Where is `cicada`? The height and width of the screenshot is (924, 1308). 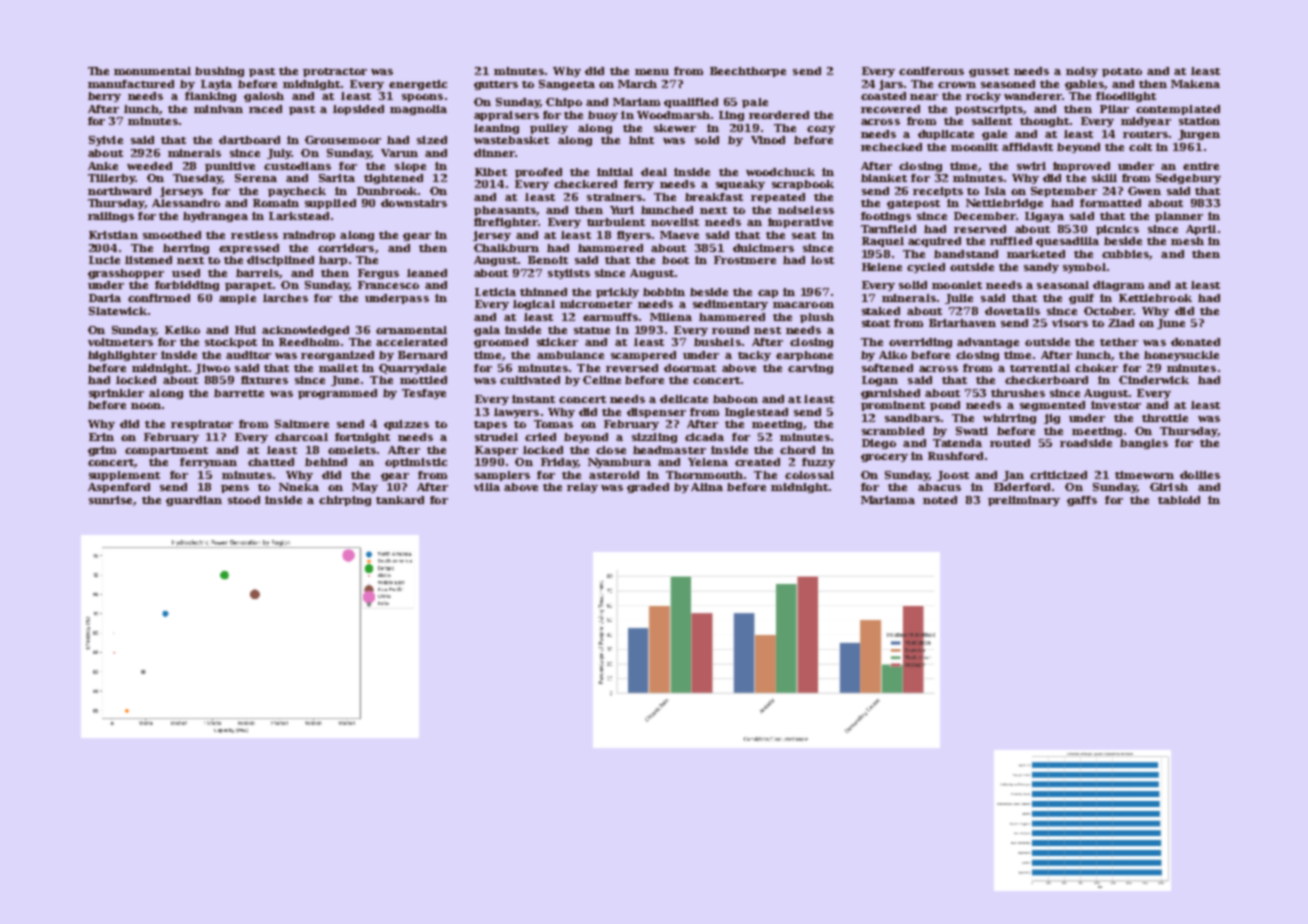 cicada is located at coordinates (704, 437).
